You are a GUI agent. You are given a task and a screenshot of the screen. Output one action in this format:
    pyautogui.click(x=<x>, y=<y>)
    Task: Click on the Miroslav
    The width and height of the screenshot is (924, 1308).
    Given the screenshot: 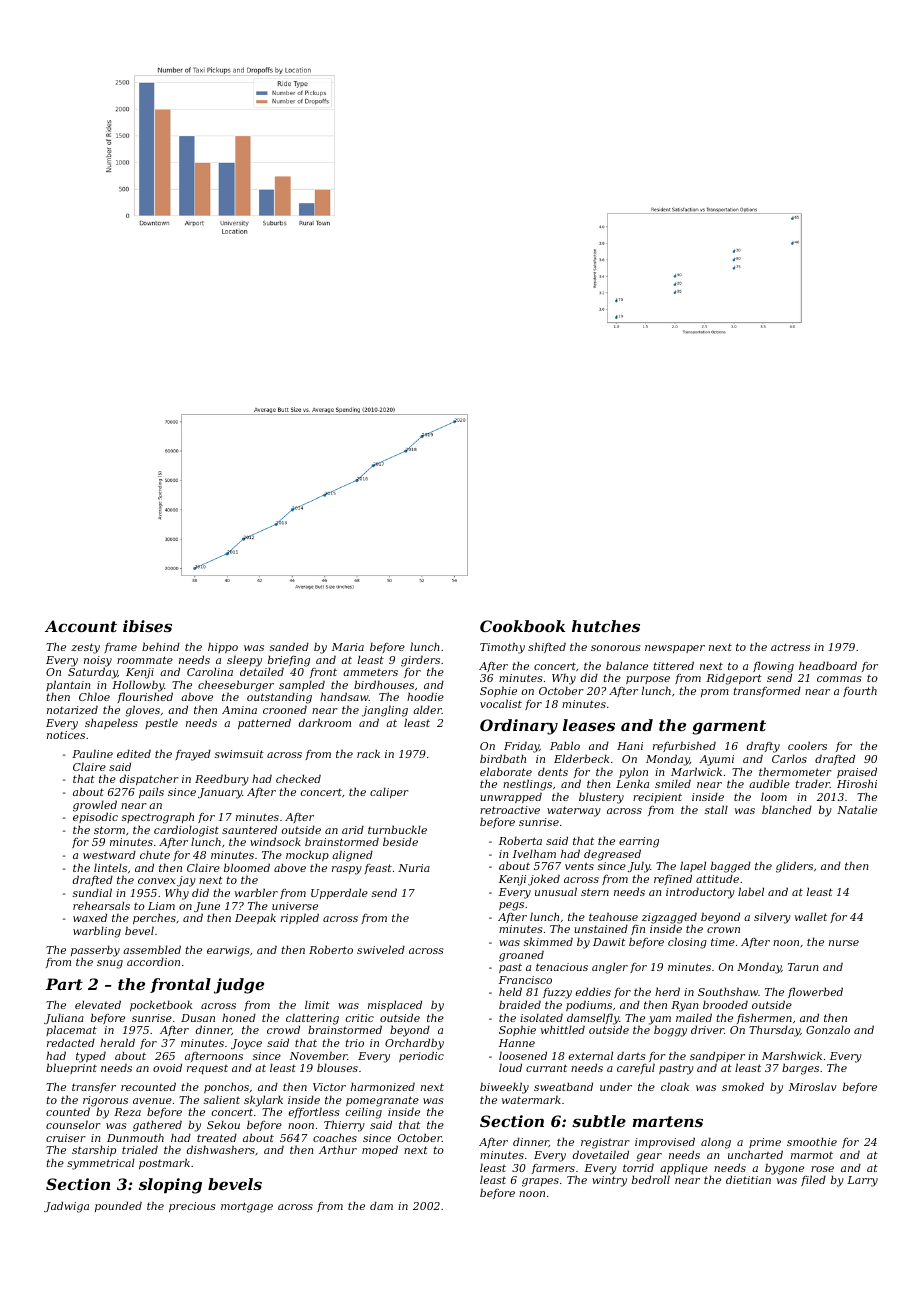 What is the action you would take?
    pyautogui.click(x=813, y=1086)
